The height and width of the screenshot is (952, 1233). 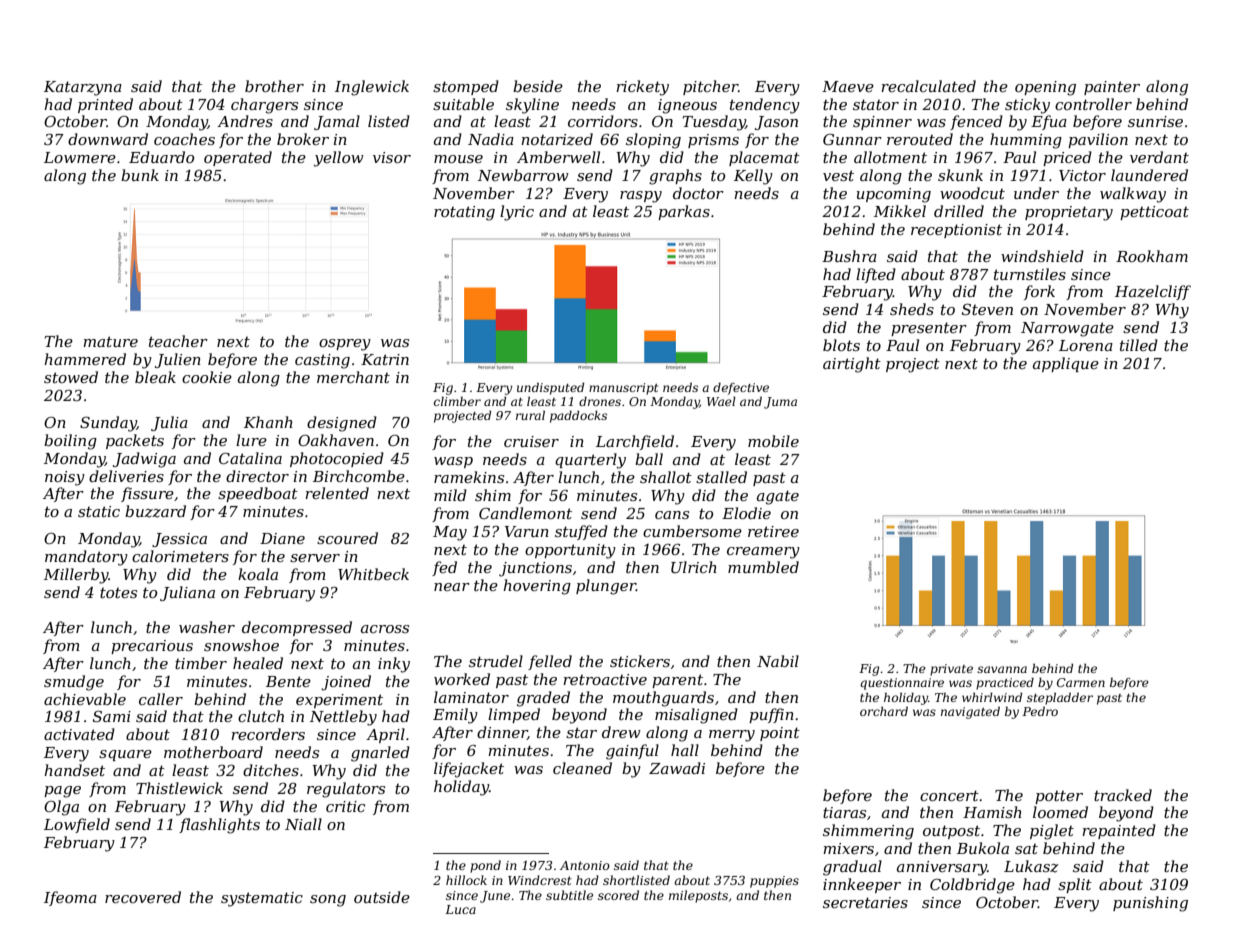 I want to click on brother, so click(x=274, y=86).
